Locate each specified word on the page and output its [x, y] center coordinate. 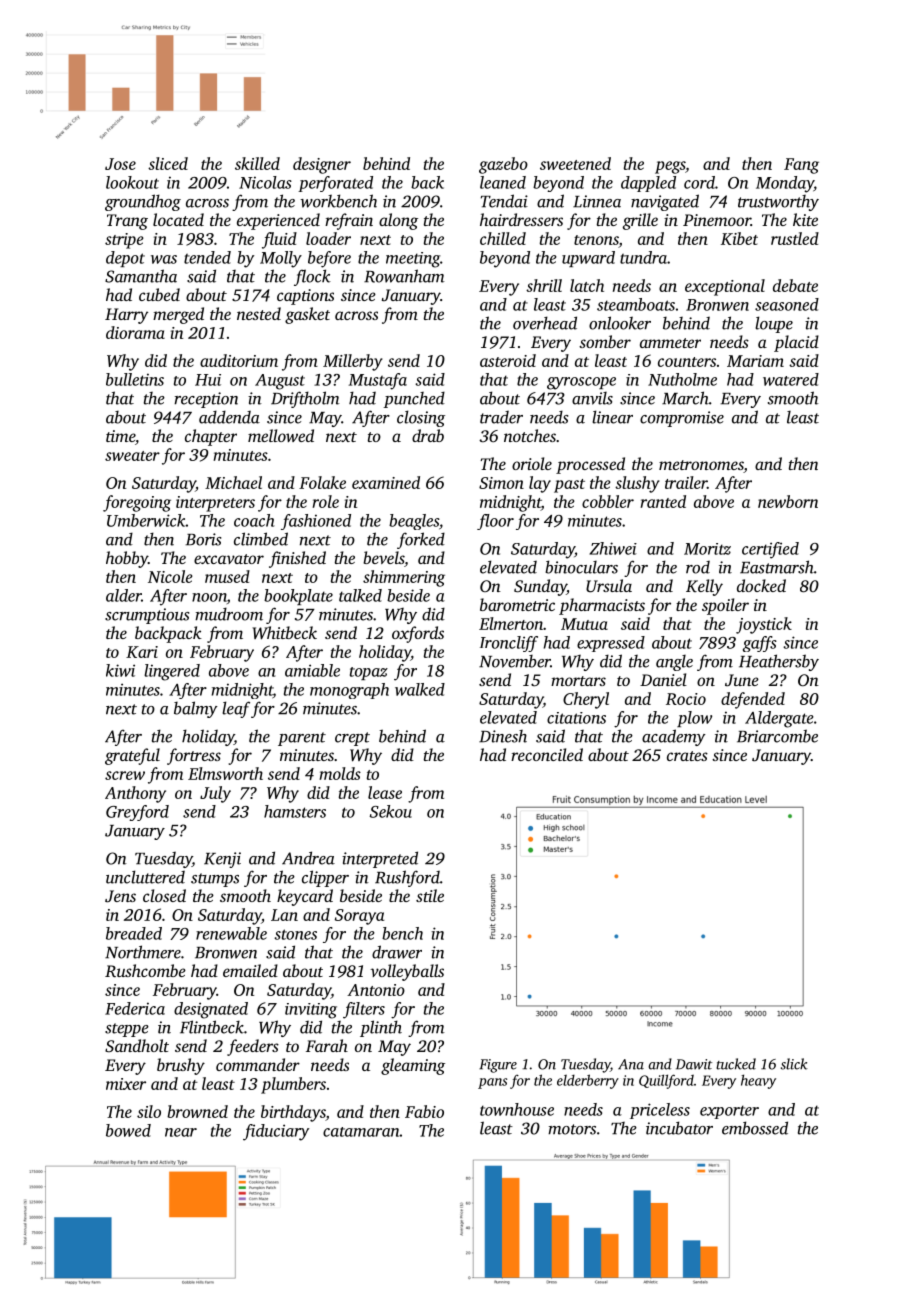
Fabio [424, 1111]
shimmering [404, 578]
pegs [670, 167]
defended [753, 700]
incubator [679, 1128]
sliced [168, 163]
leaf [236, 709]
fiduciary [276, 1132]
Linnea [597, 201]
